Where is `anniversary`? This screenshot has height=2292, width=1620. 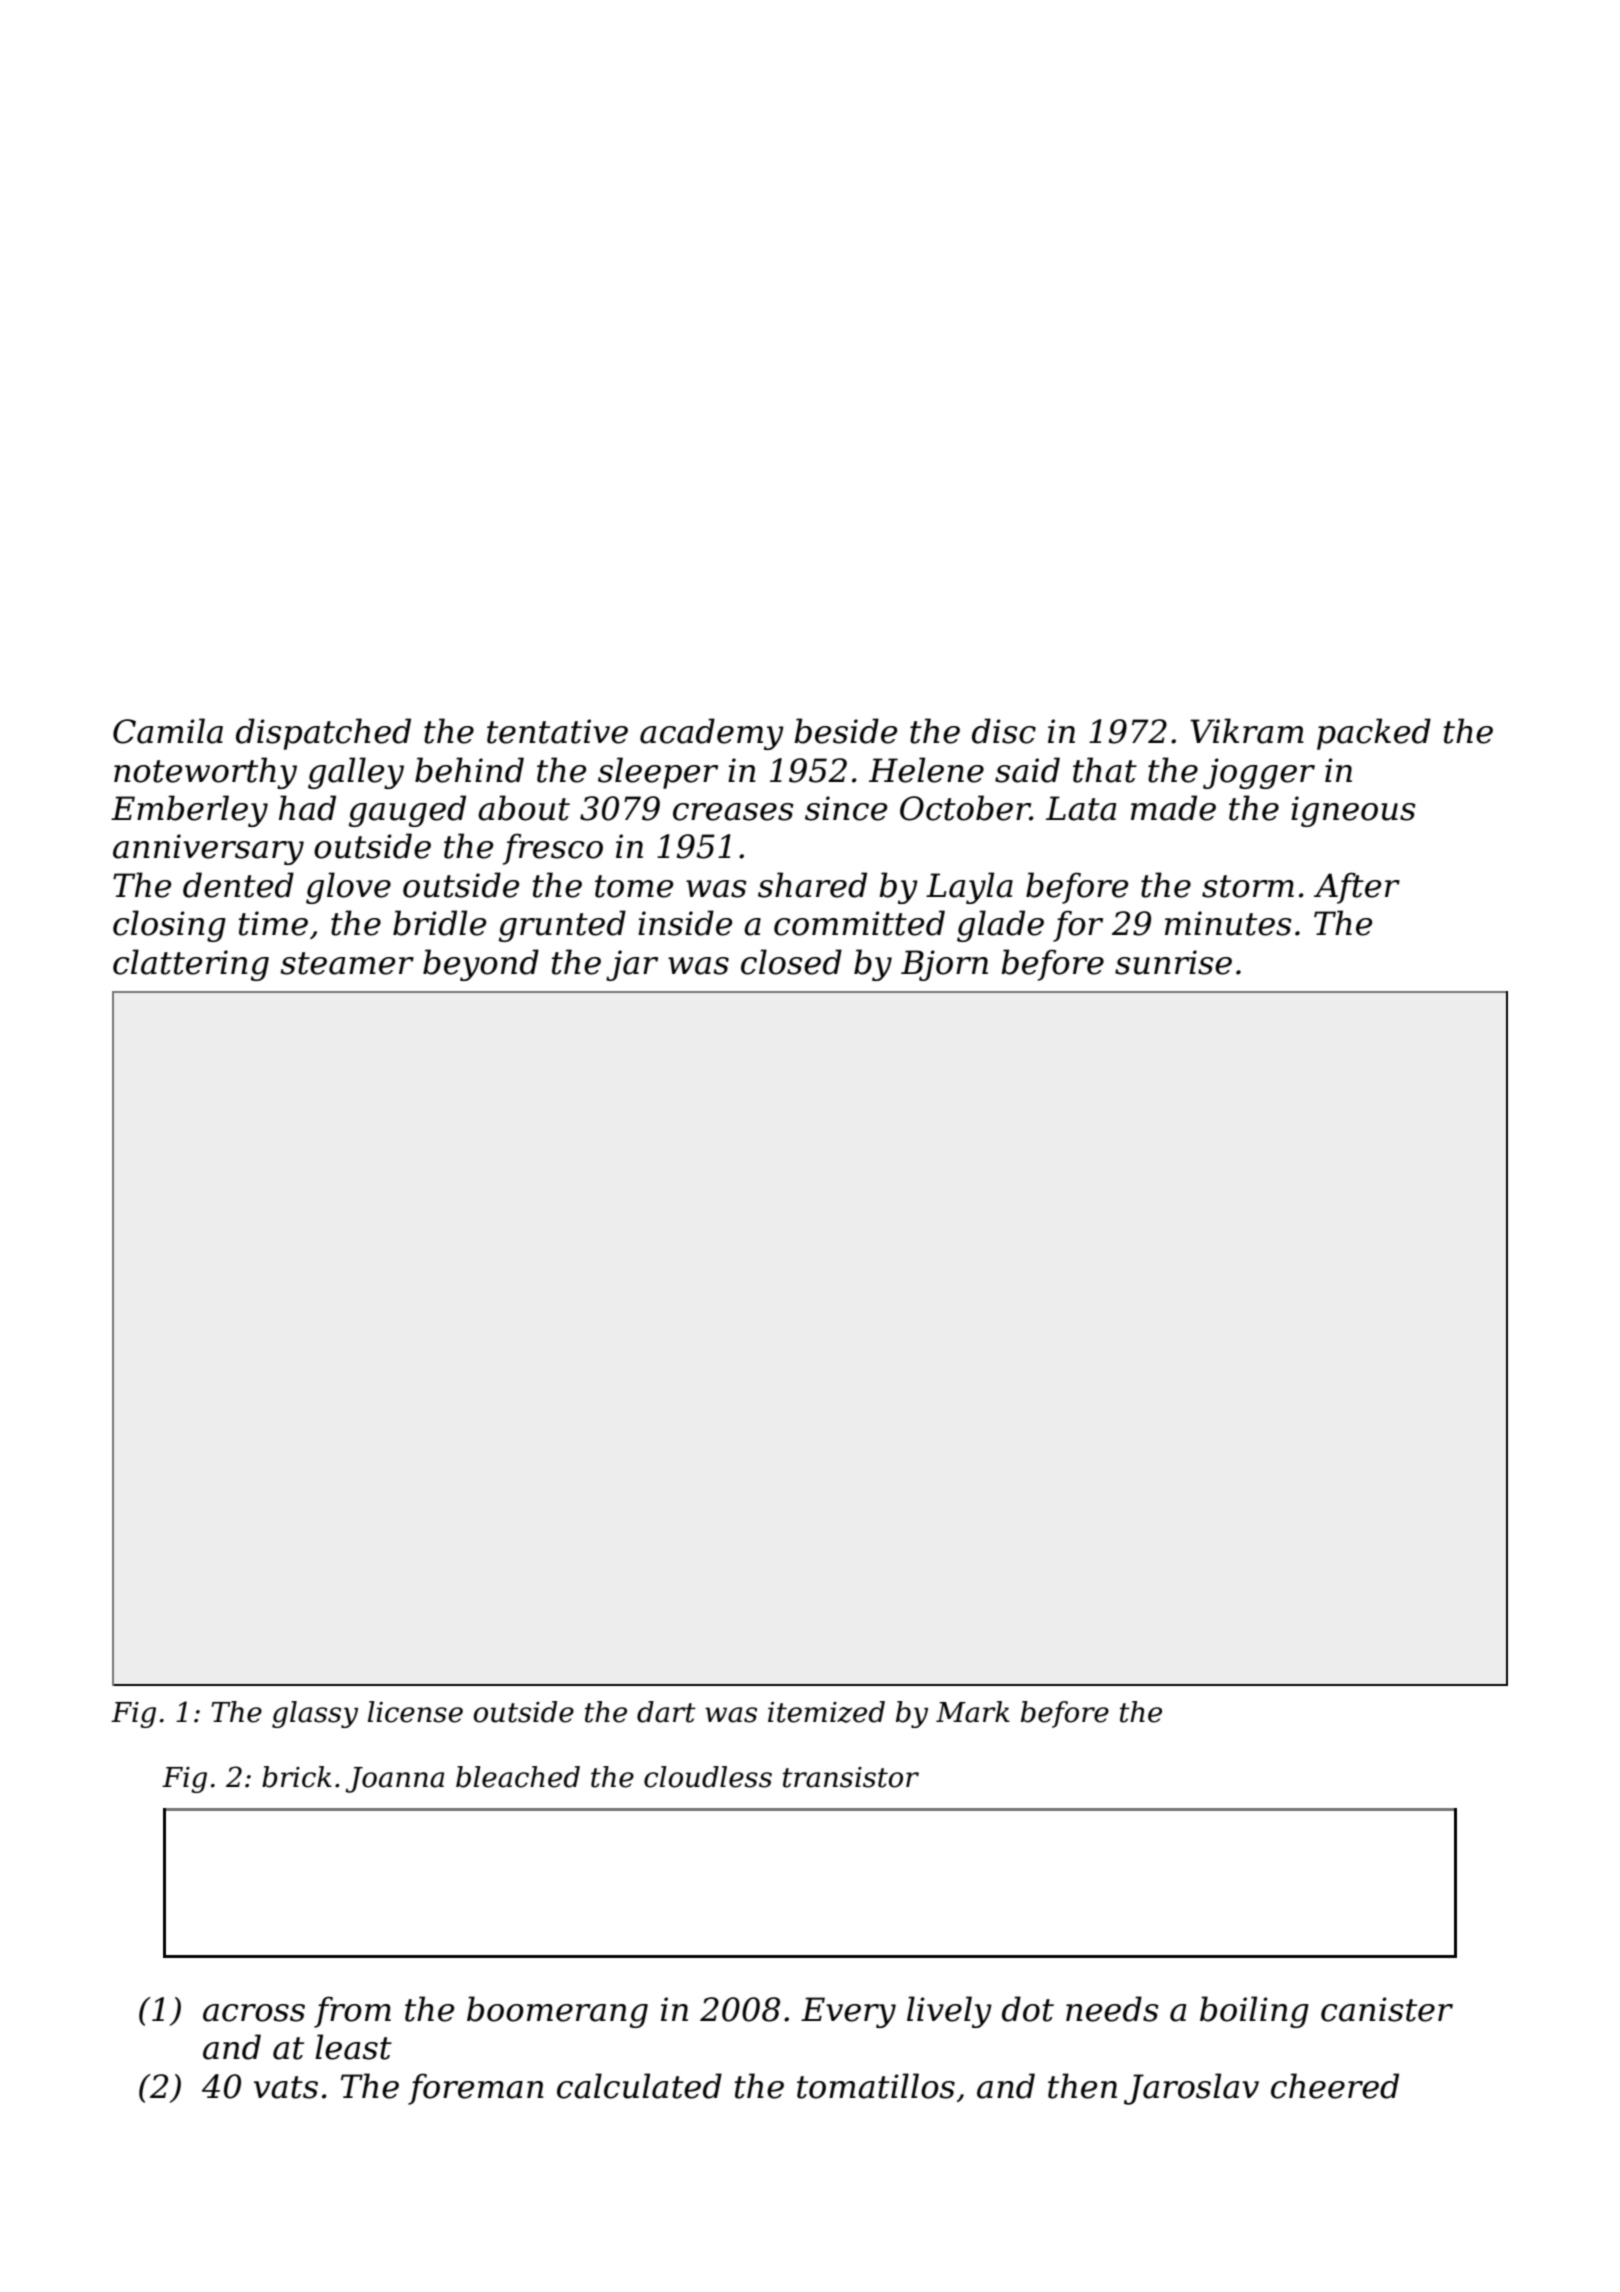
anniversary is located at coordinates (208, 849).
